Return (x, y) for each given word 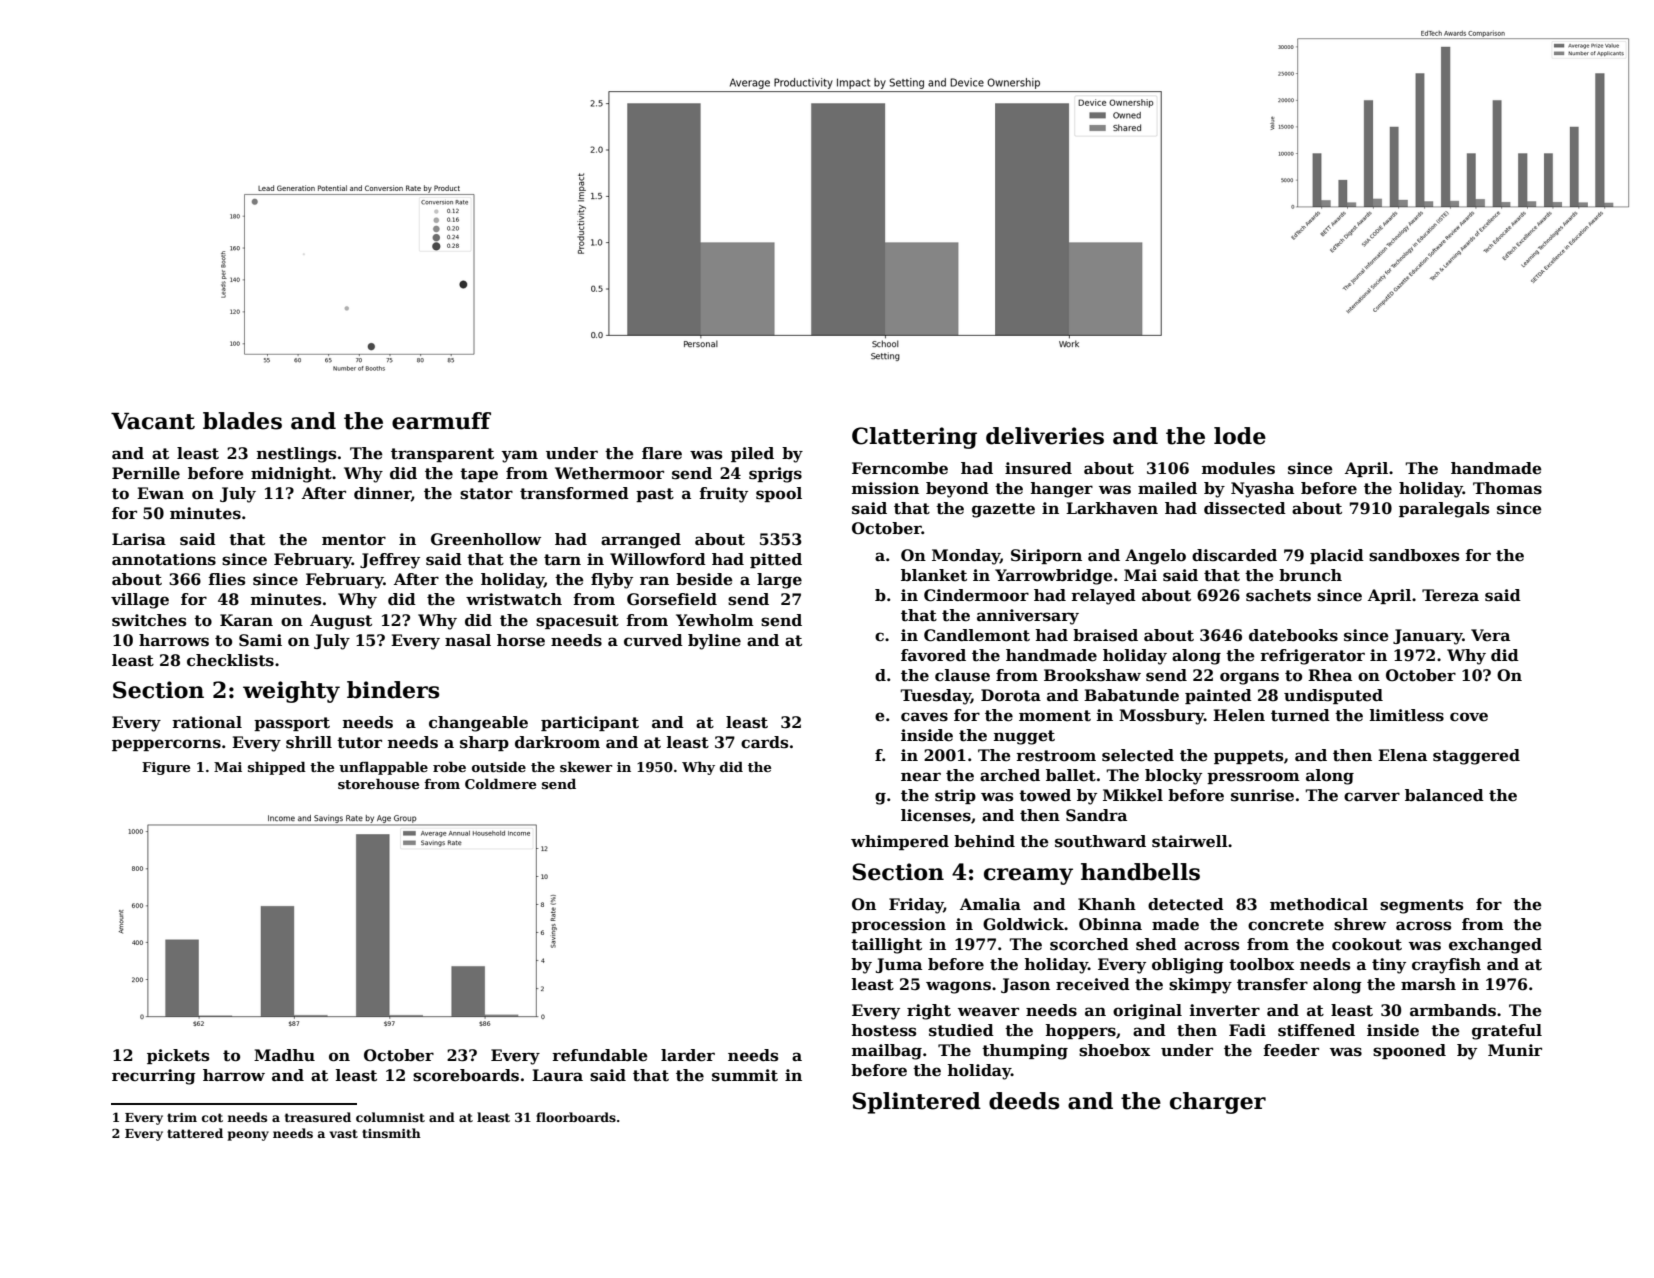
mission (885, 488)
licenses (936, 815)
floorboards (576, 1117)
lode (1240, 436)
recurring (154, 1077)
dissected (1245, 508)
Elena (1402, 755)
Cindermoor (976, 595)
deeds (1024, 1101)
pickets (178, 1056)
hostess (883, 1030)
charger (1218, 1103)
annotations (164, 559)
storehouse (378, 784)
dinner (382, 494)
